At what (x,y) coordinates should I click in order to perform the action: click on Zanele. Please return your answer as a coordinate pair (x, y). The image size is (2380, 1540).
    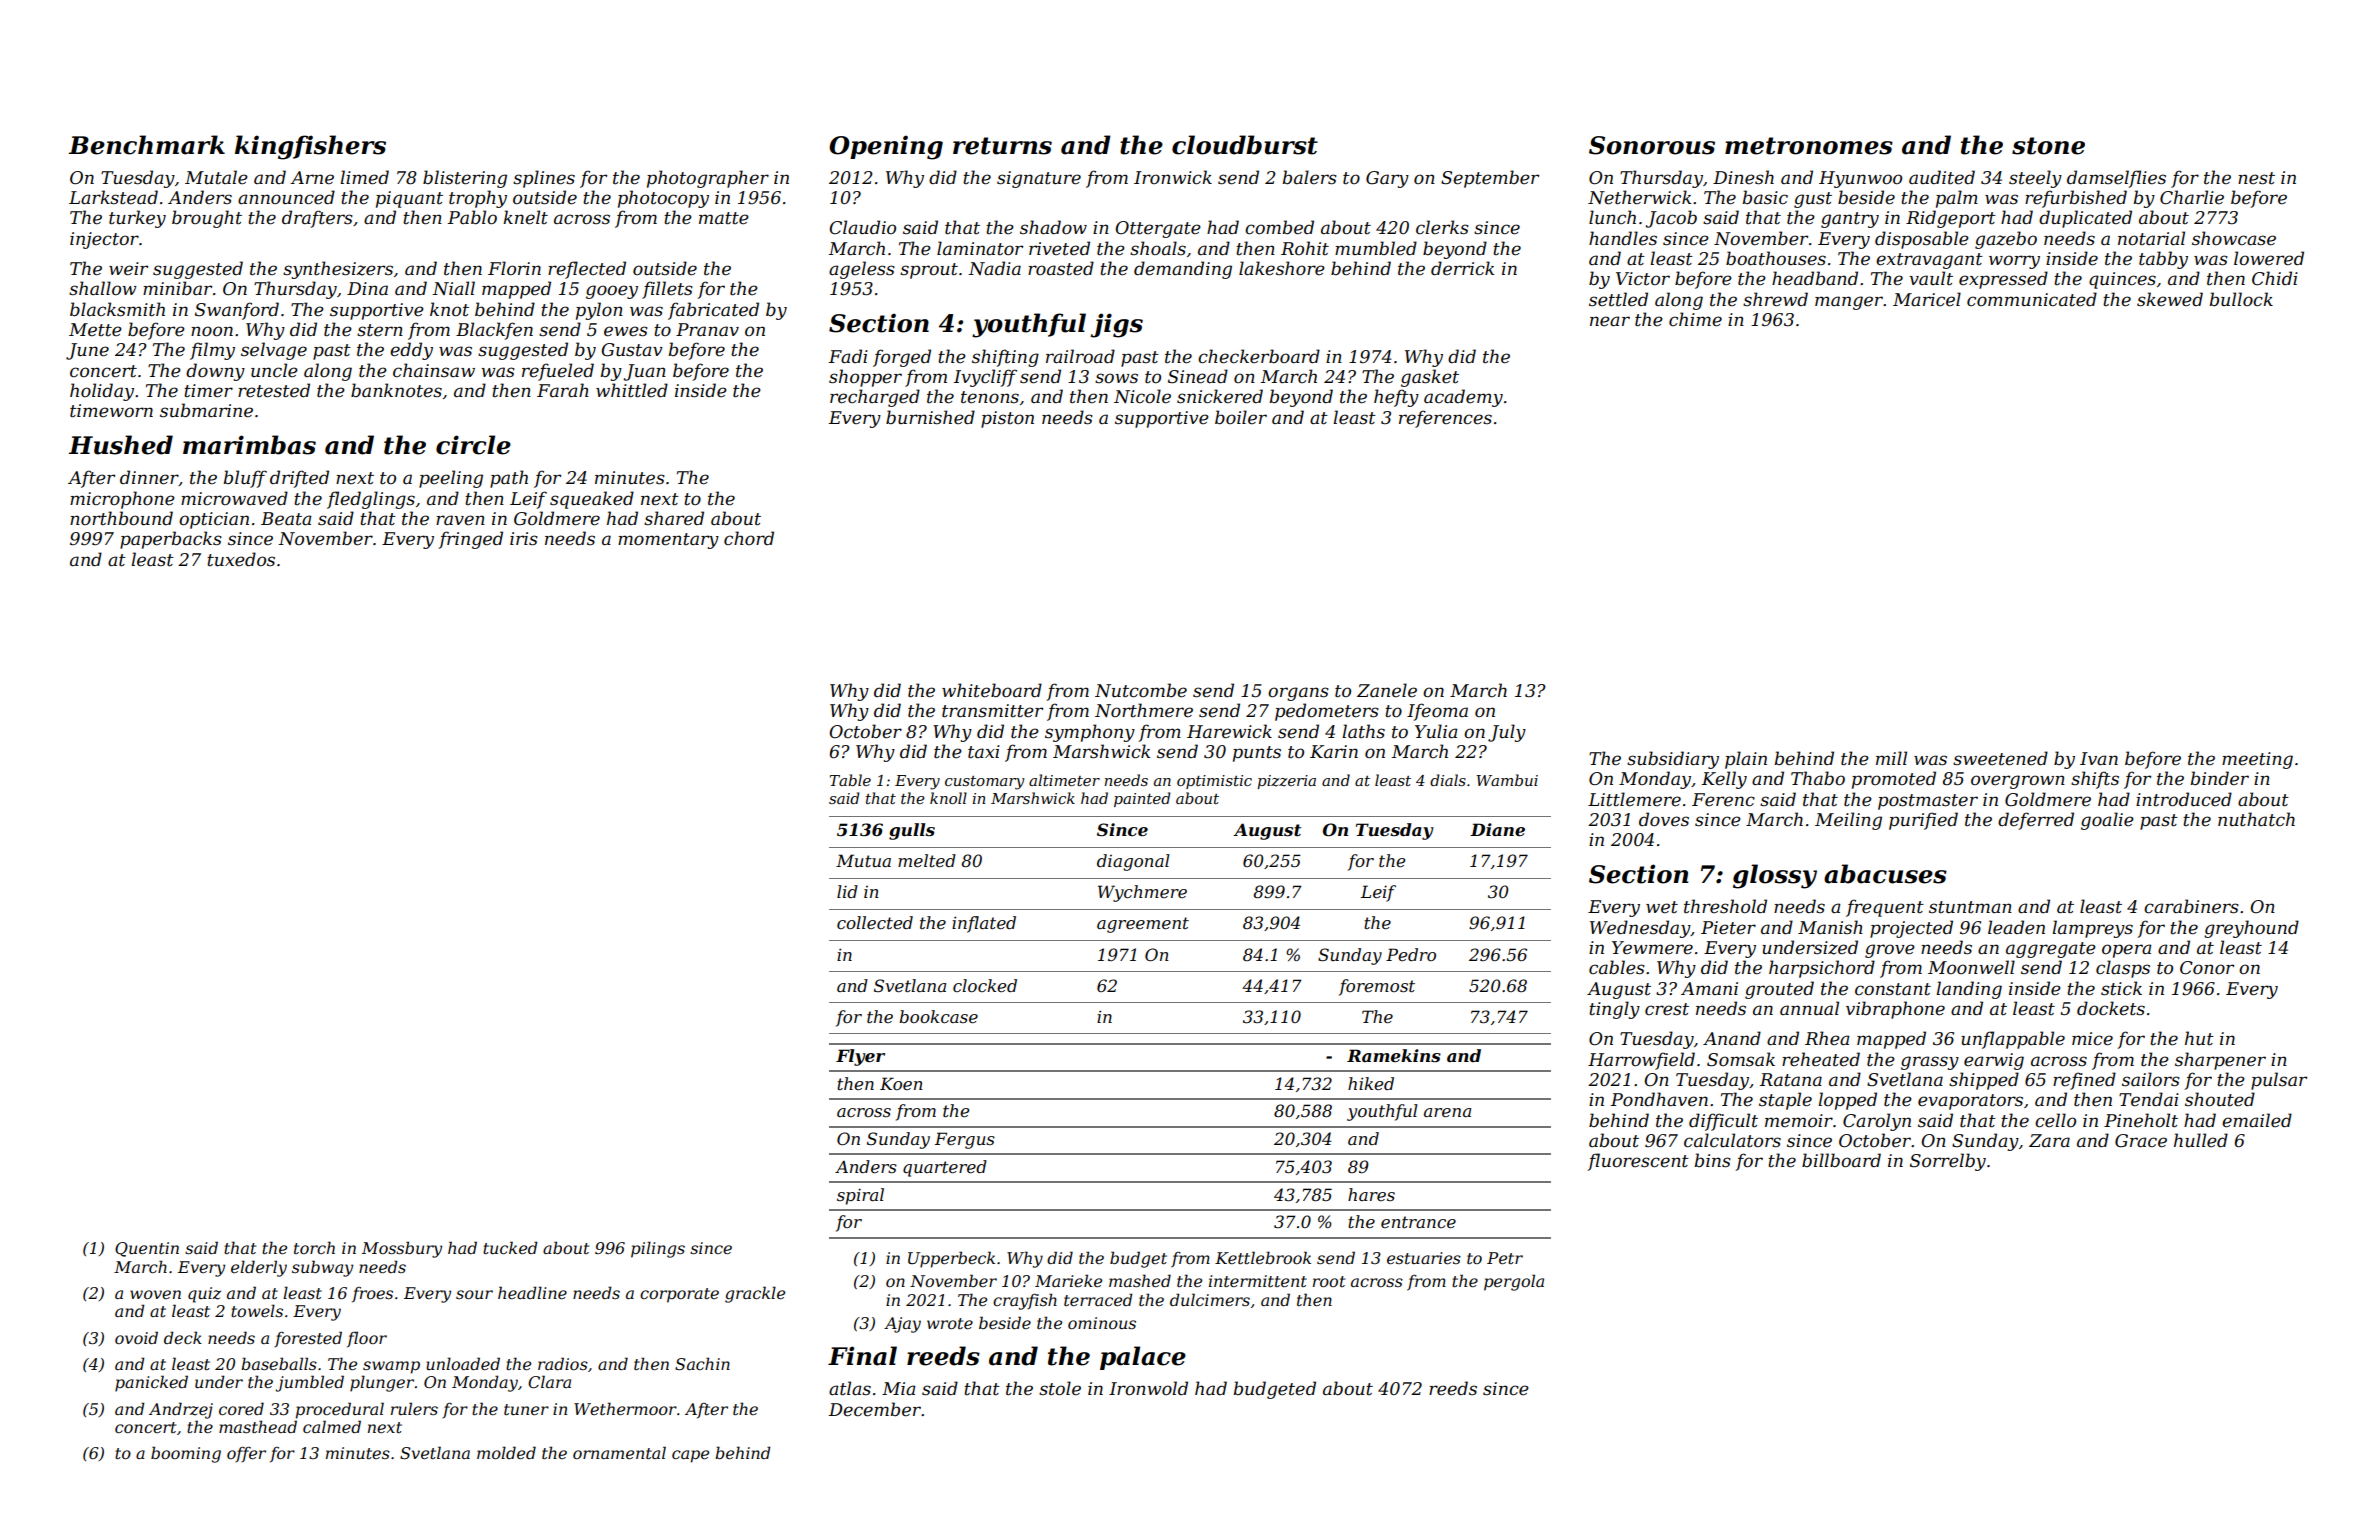
    Looking at the image, I should click on (1387, 690).
